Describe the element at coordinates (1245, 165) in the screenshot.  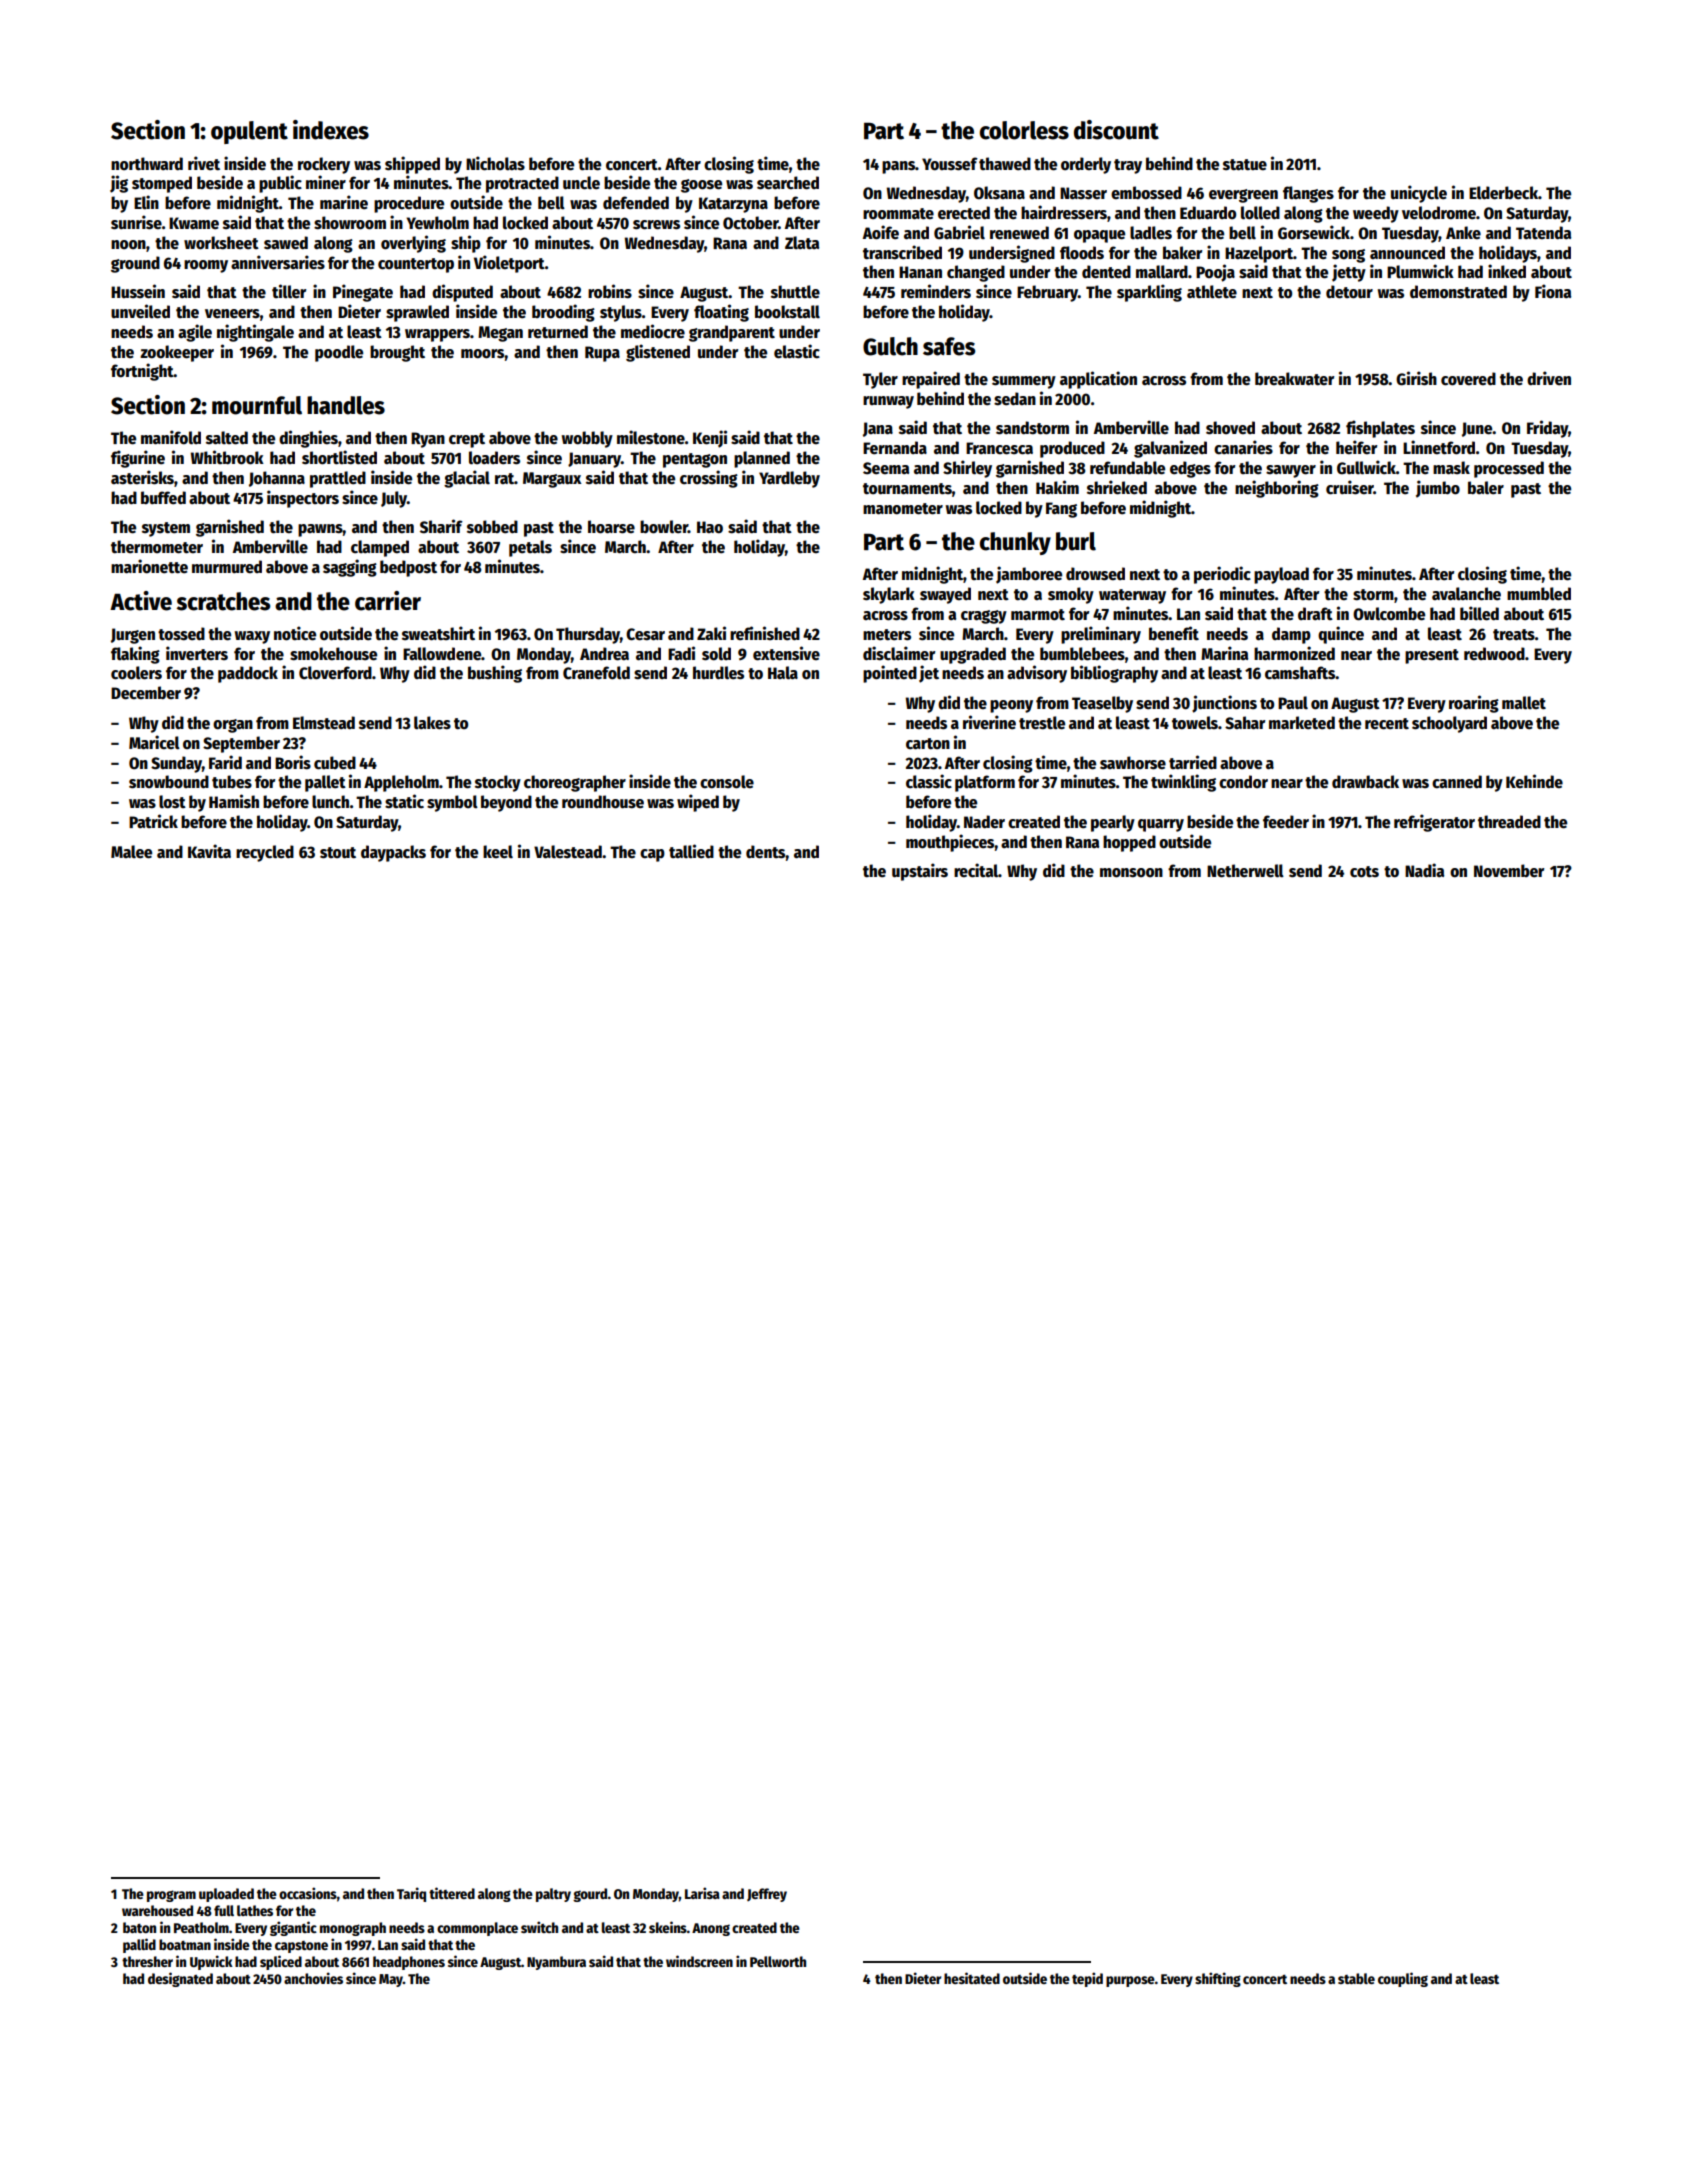
I see `statue` at that location.
